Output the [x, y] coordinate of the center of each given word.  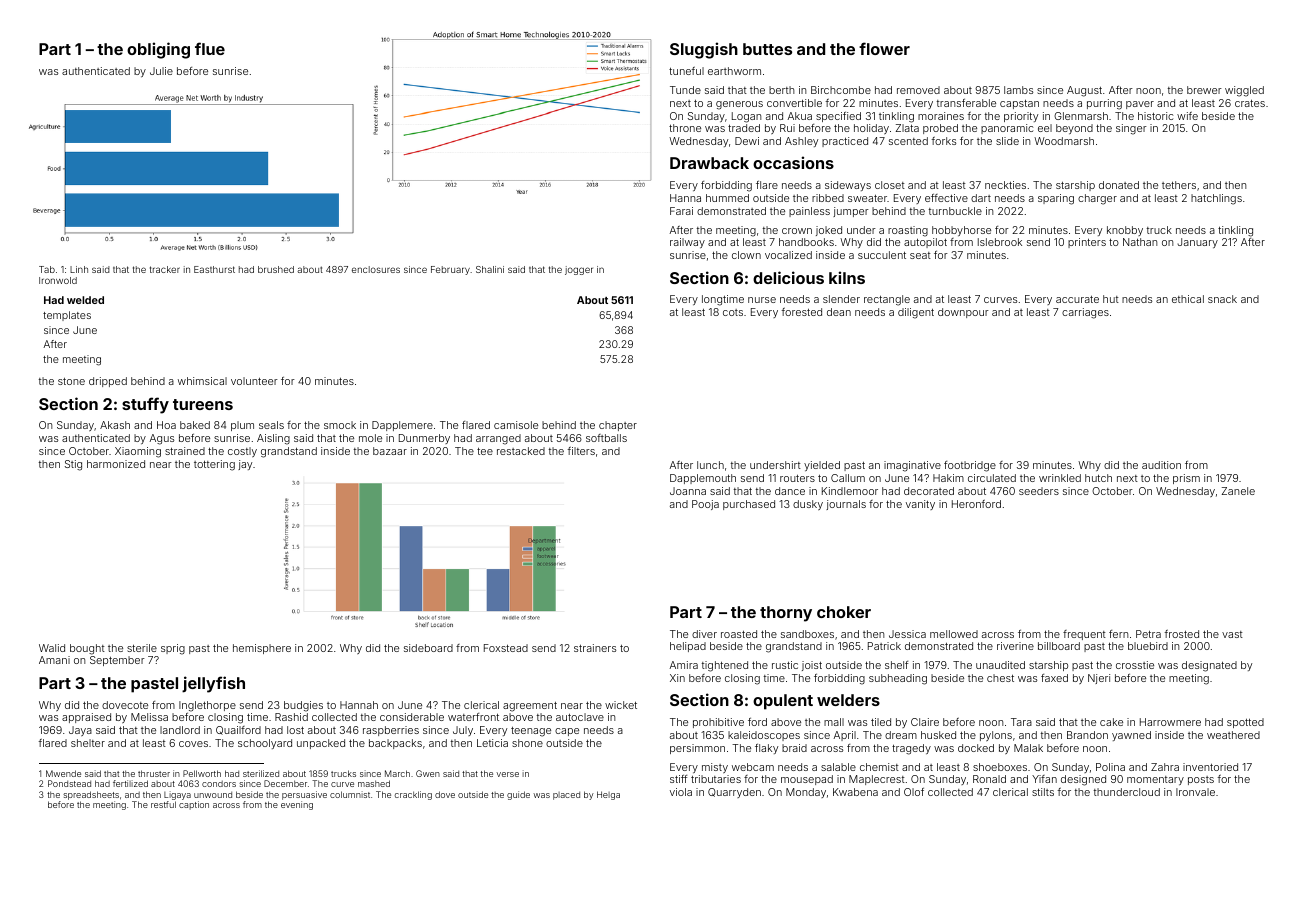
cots [733, 312]
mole [370, 438]
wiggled [1244, 91]
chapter [618, 426]
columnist [350, 794]
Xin [677, 678]
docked [976, 748]
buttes [767, 49]
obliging [158, 50]
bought [87, 649]
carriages [1085, 313]
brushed [276, 269]
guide [518, 795]
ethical [1188, 299]
